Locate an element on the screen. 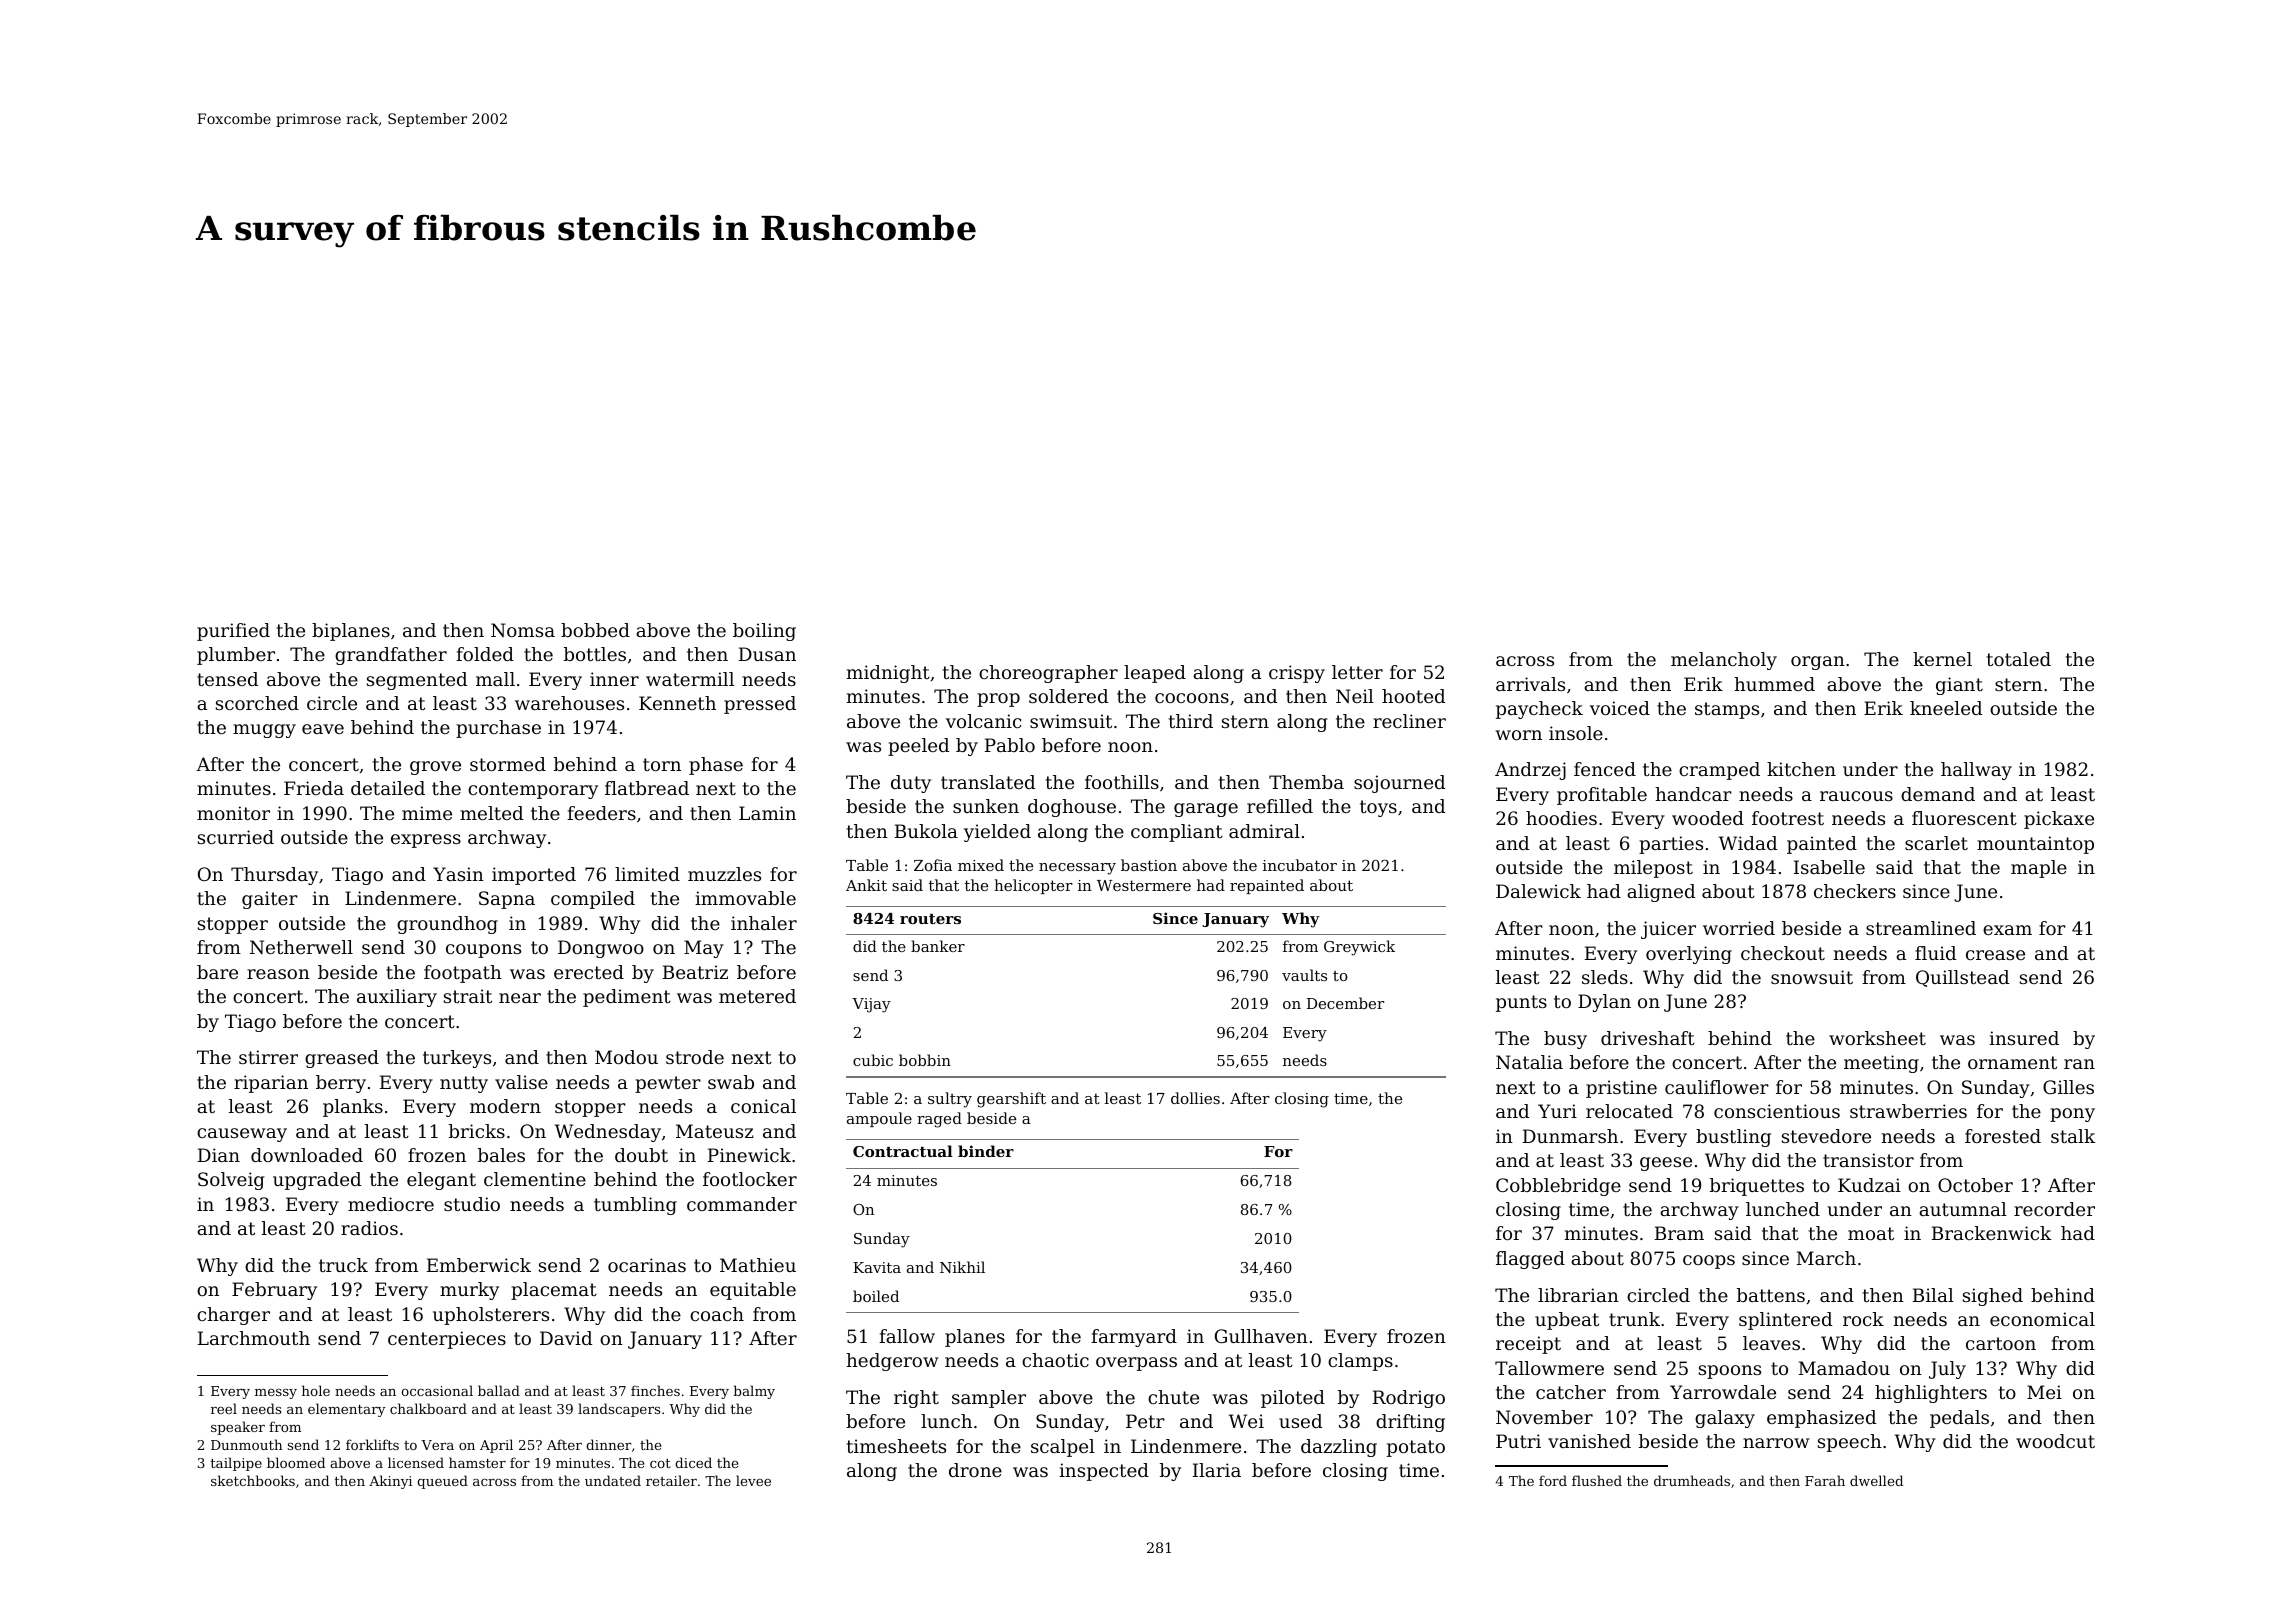 The image size is (2292, 1620). Thursday is located at coordinates (274, 876).
